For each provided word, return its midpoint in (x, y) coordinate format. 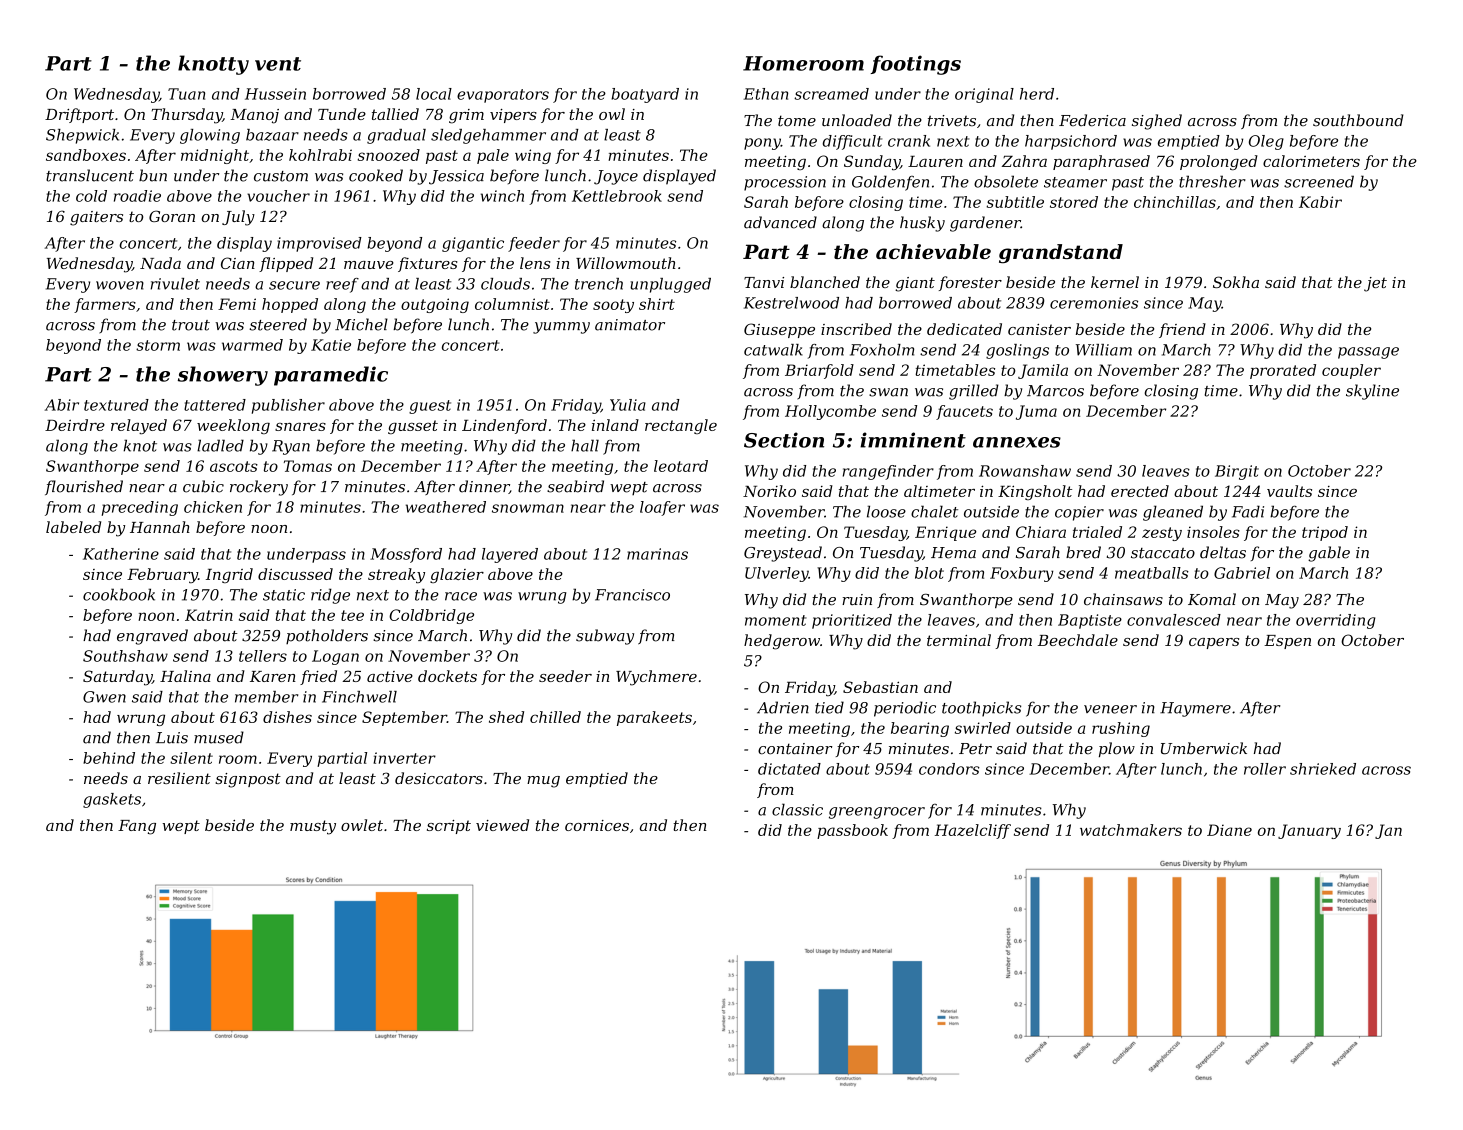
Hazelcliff (973, 831)
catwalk (773, 350)
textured (116, 405)
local (434, 94)
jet (1375, 284)
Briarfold (819, 371)
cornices (597, 825)
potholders (327, 636)
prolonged (1219, 162)
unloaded (857, 120)
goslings (1017, 351)
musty (313, 827)
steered (278, 324)
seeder (565, 676)
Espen (1287, 642)
